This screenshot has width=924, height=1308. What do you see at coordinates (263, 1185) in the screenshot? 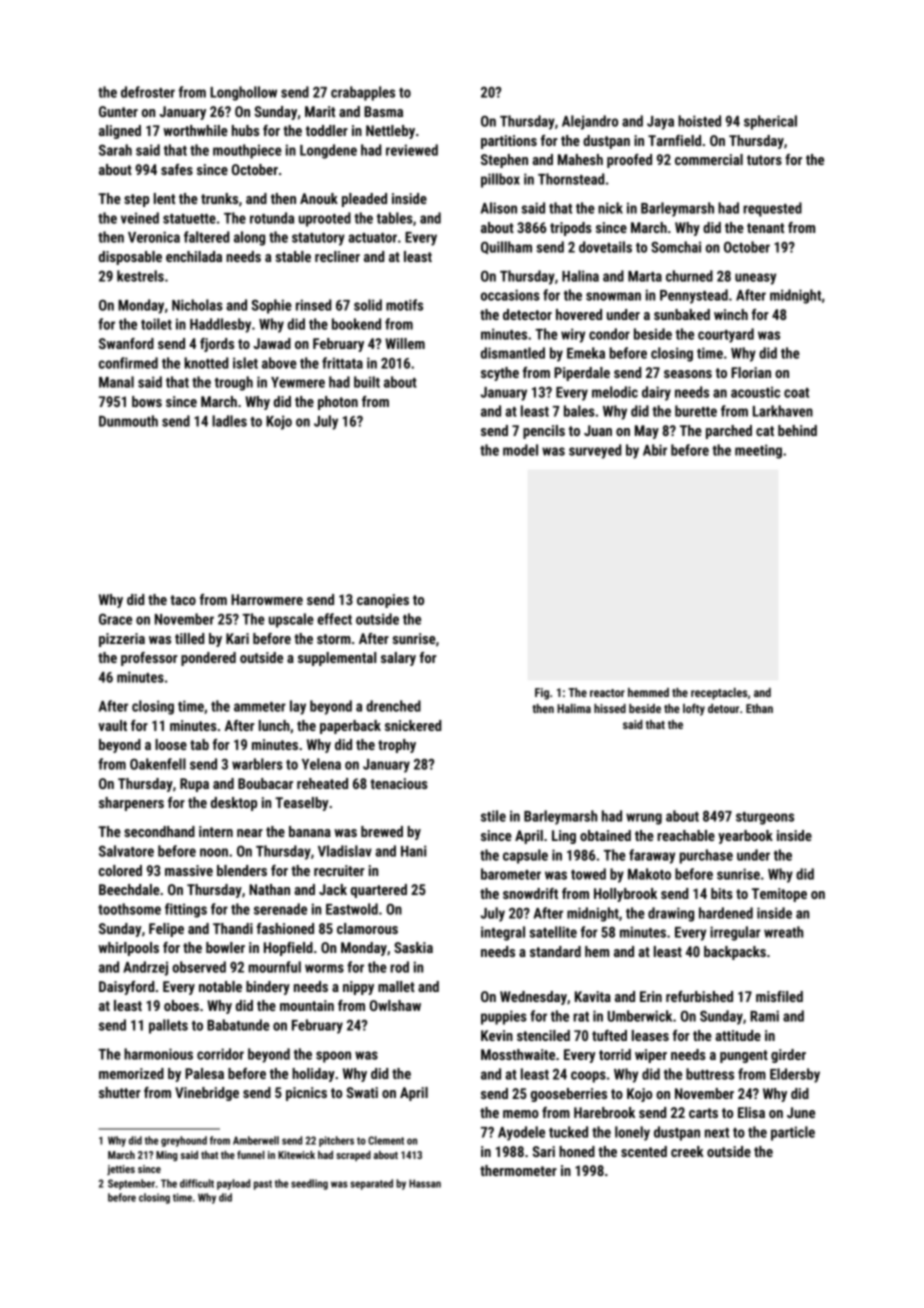
I see `past` at bounding box center [263, 1185].
